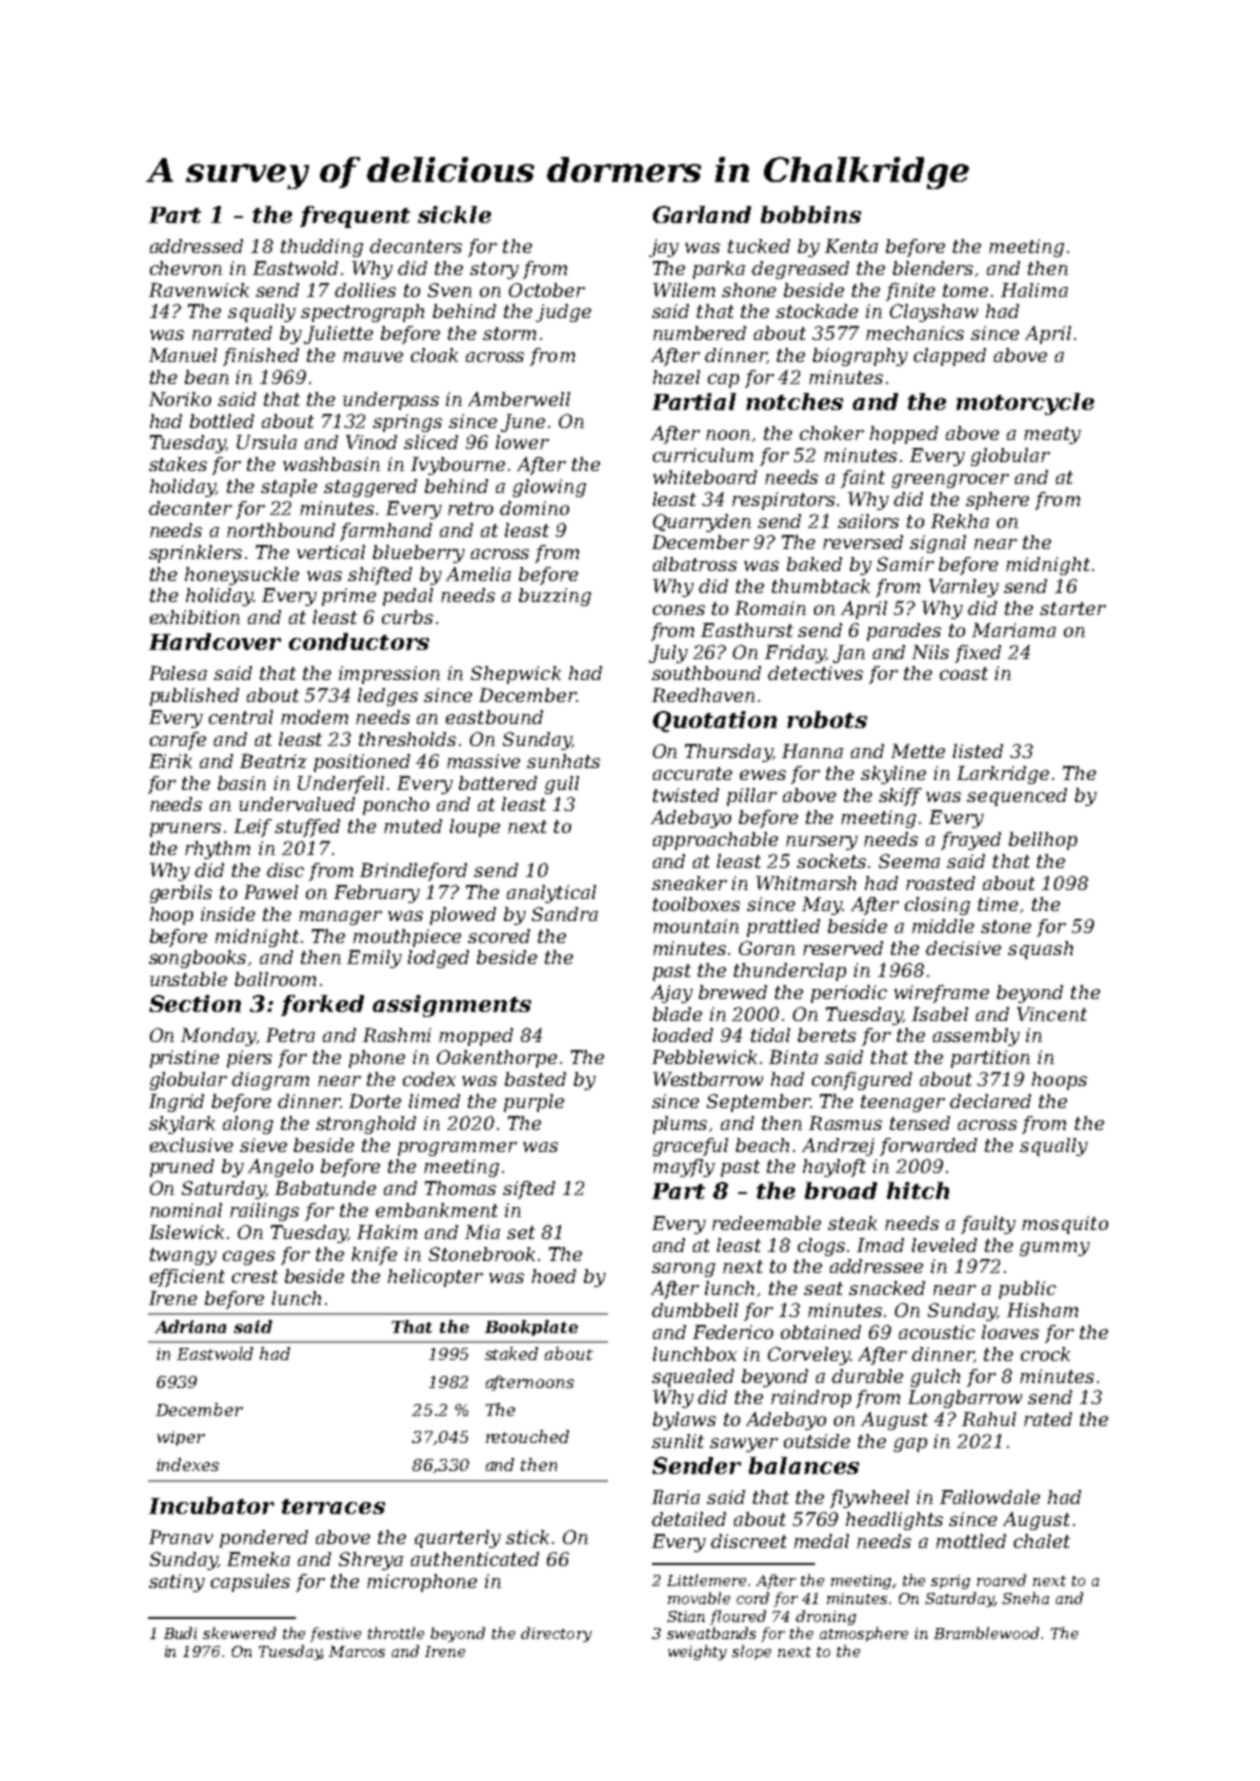  I want to click on September, so click(758, 1103).
